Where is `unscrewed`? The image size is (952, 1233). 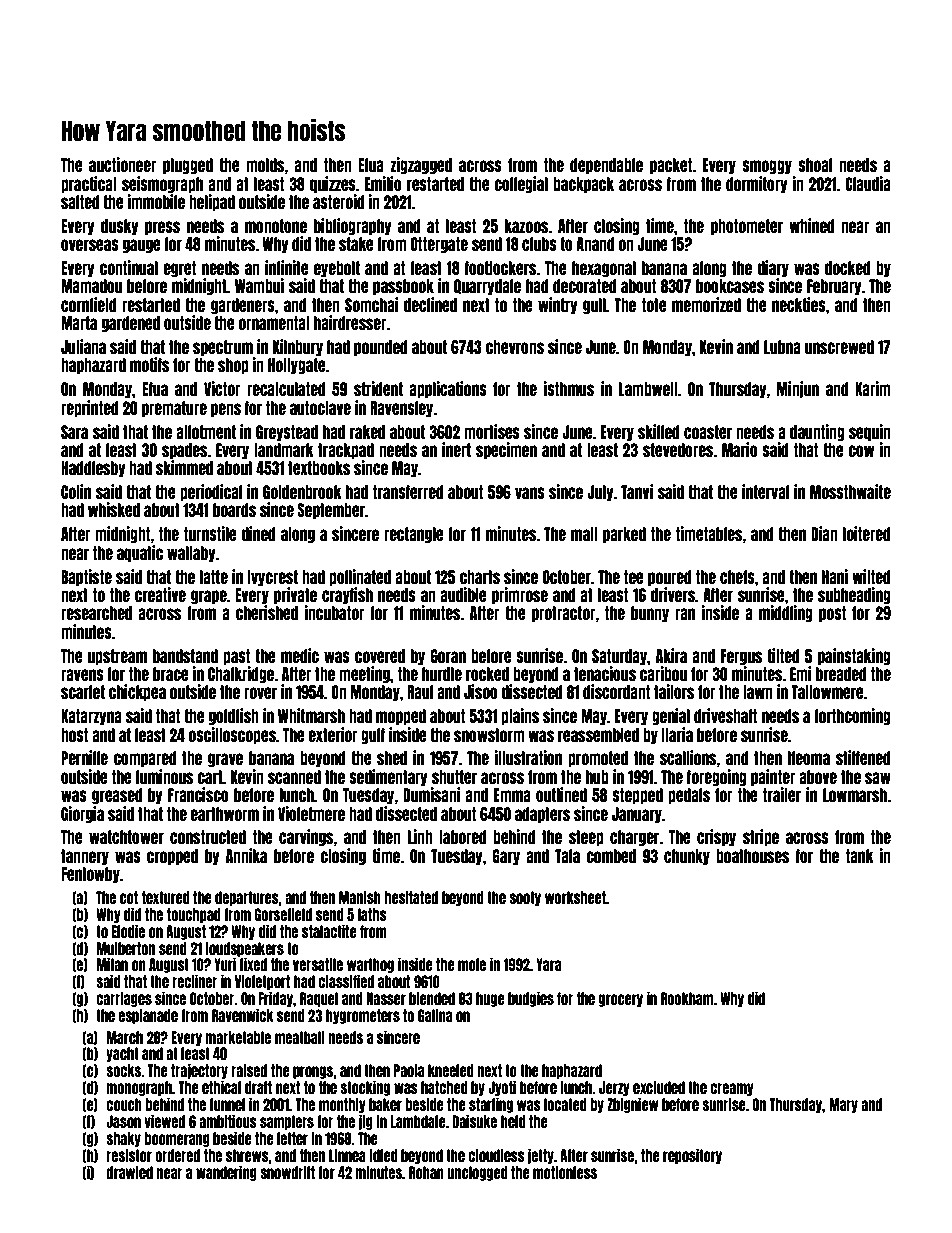 unscrewed is located at coordinates (839, 347).
